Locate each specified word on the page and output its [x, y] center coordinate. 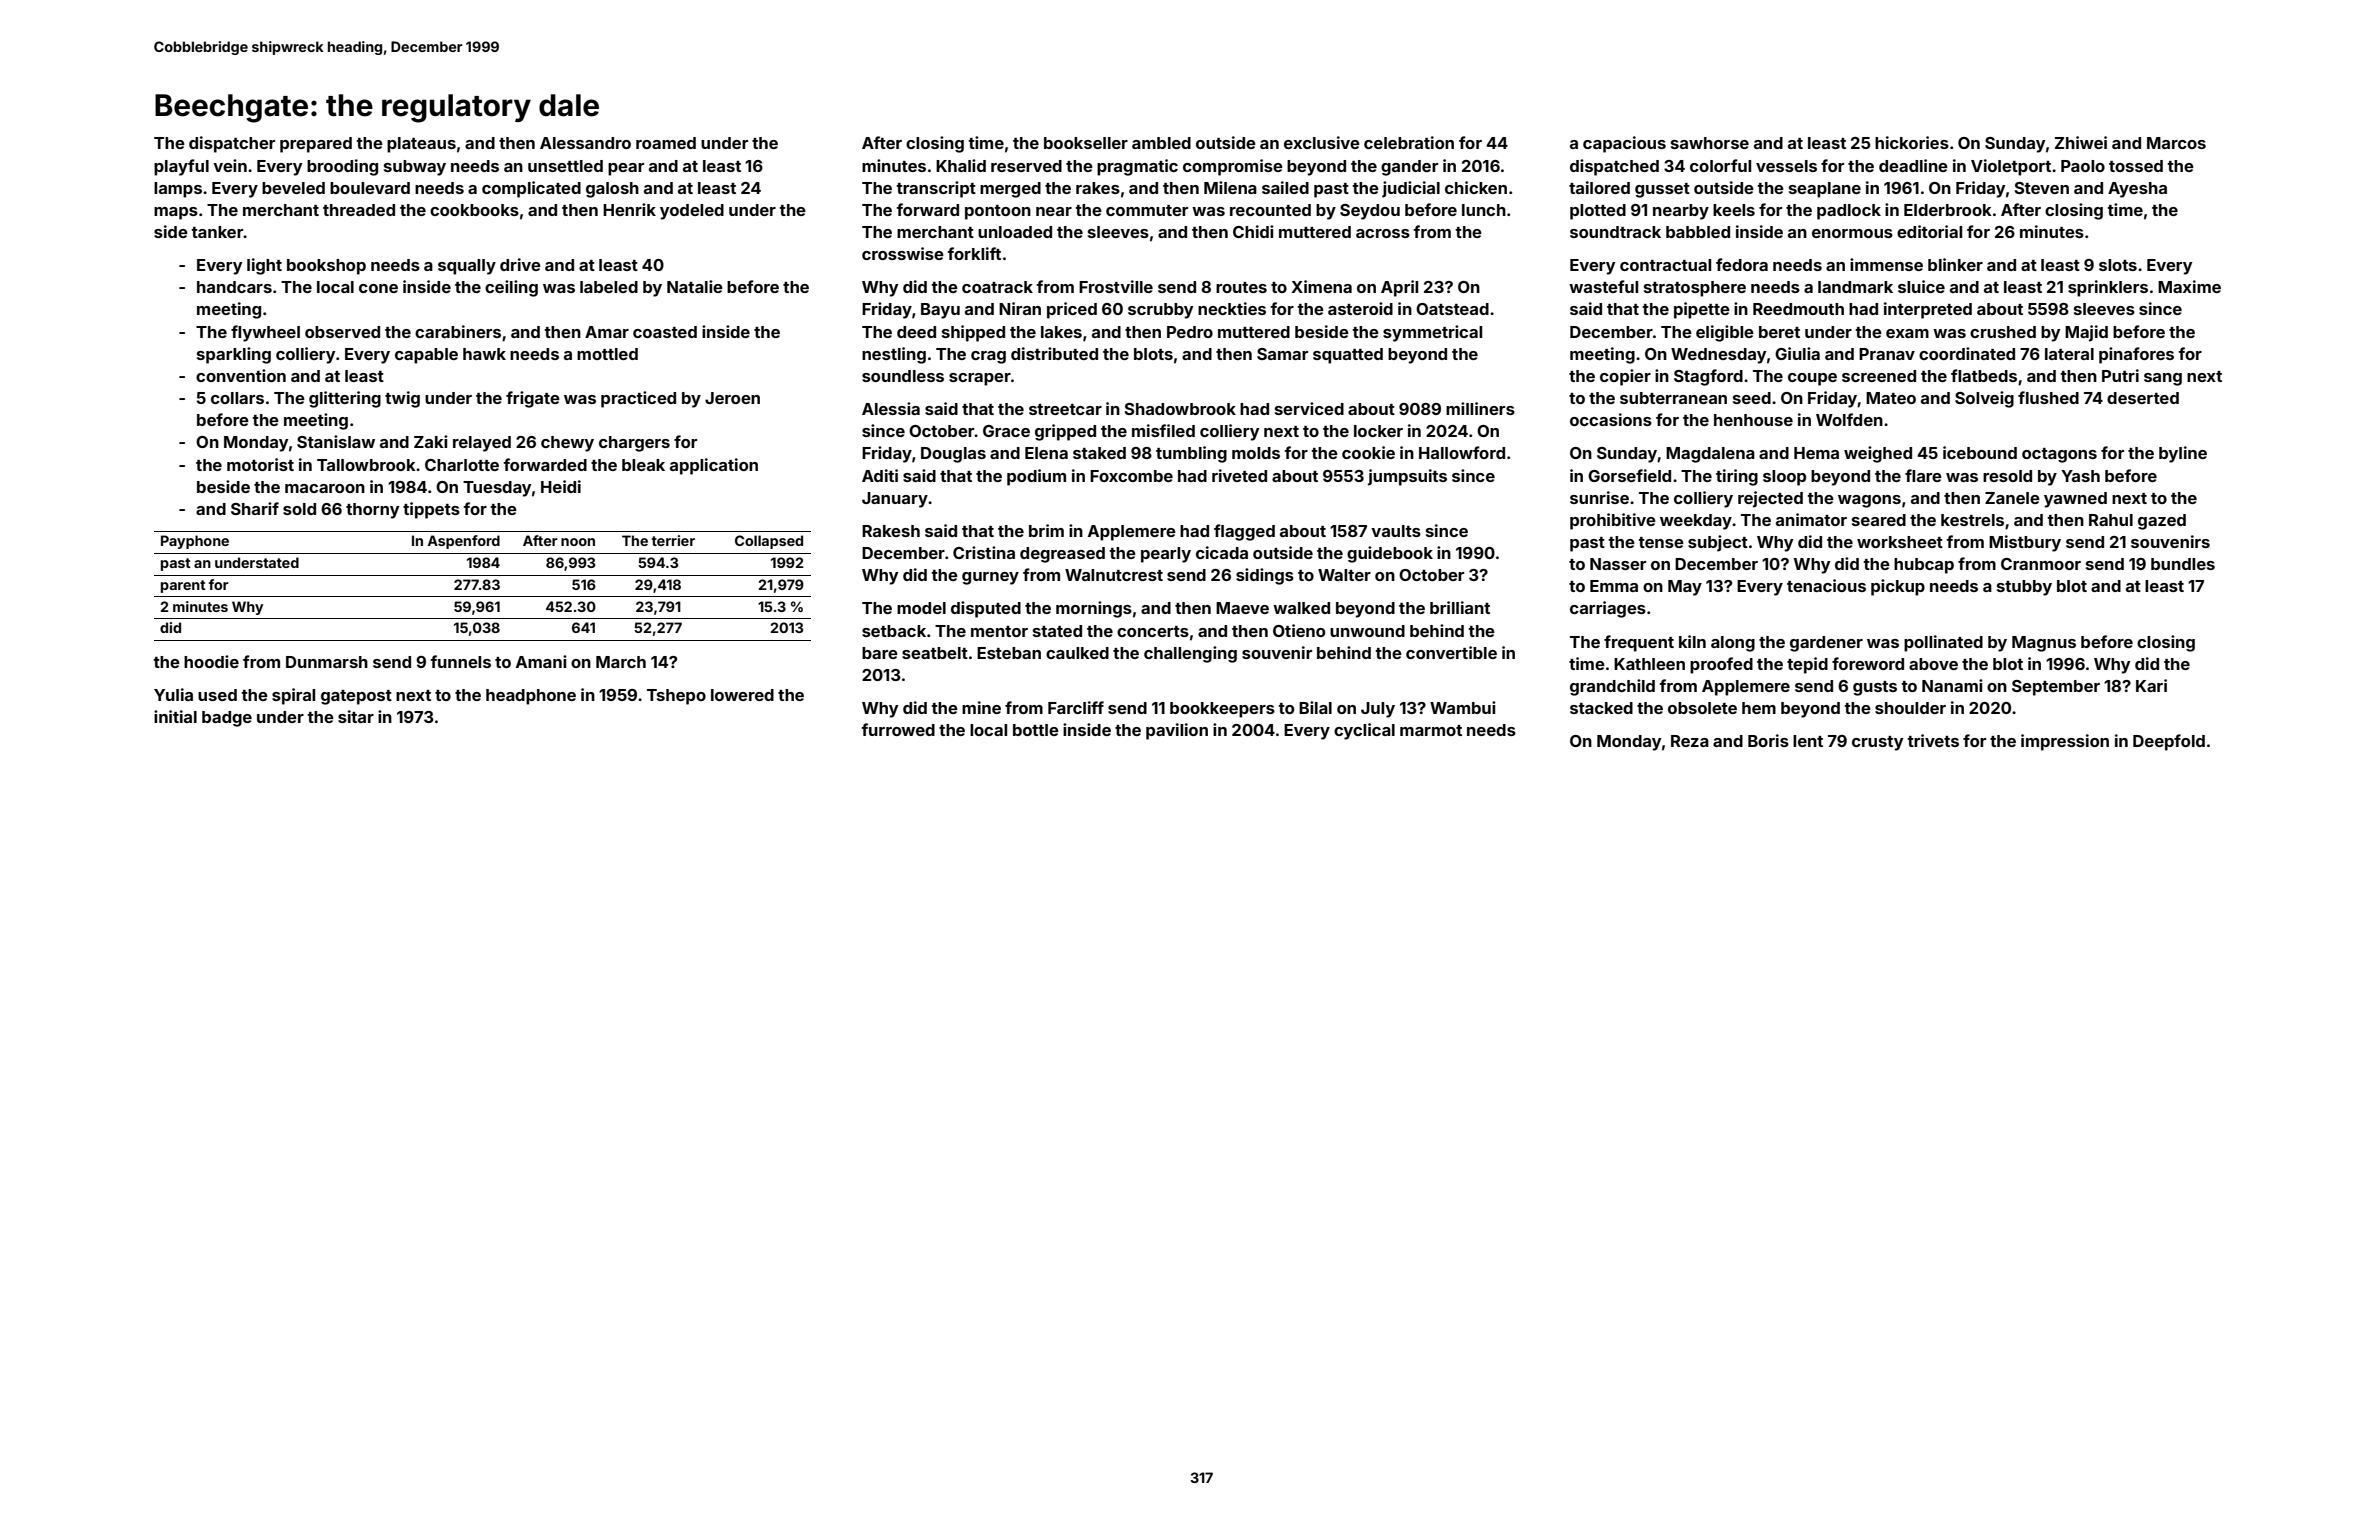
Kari [2151, 685]
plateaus [421, 145]
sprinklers [2108, 288]
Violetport [2011, 167]
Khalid [961, 165]
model [921, 608]
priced [1072, 310]
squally [467, 267]
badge [227, 719]
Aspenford [463, 542]
